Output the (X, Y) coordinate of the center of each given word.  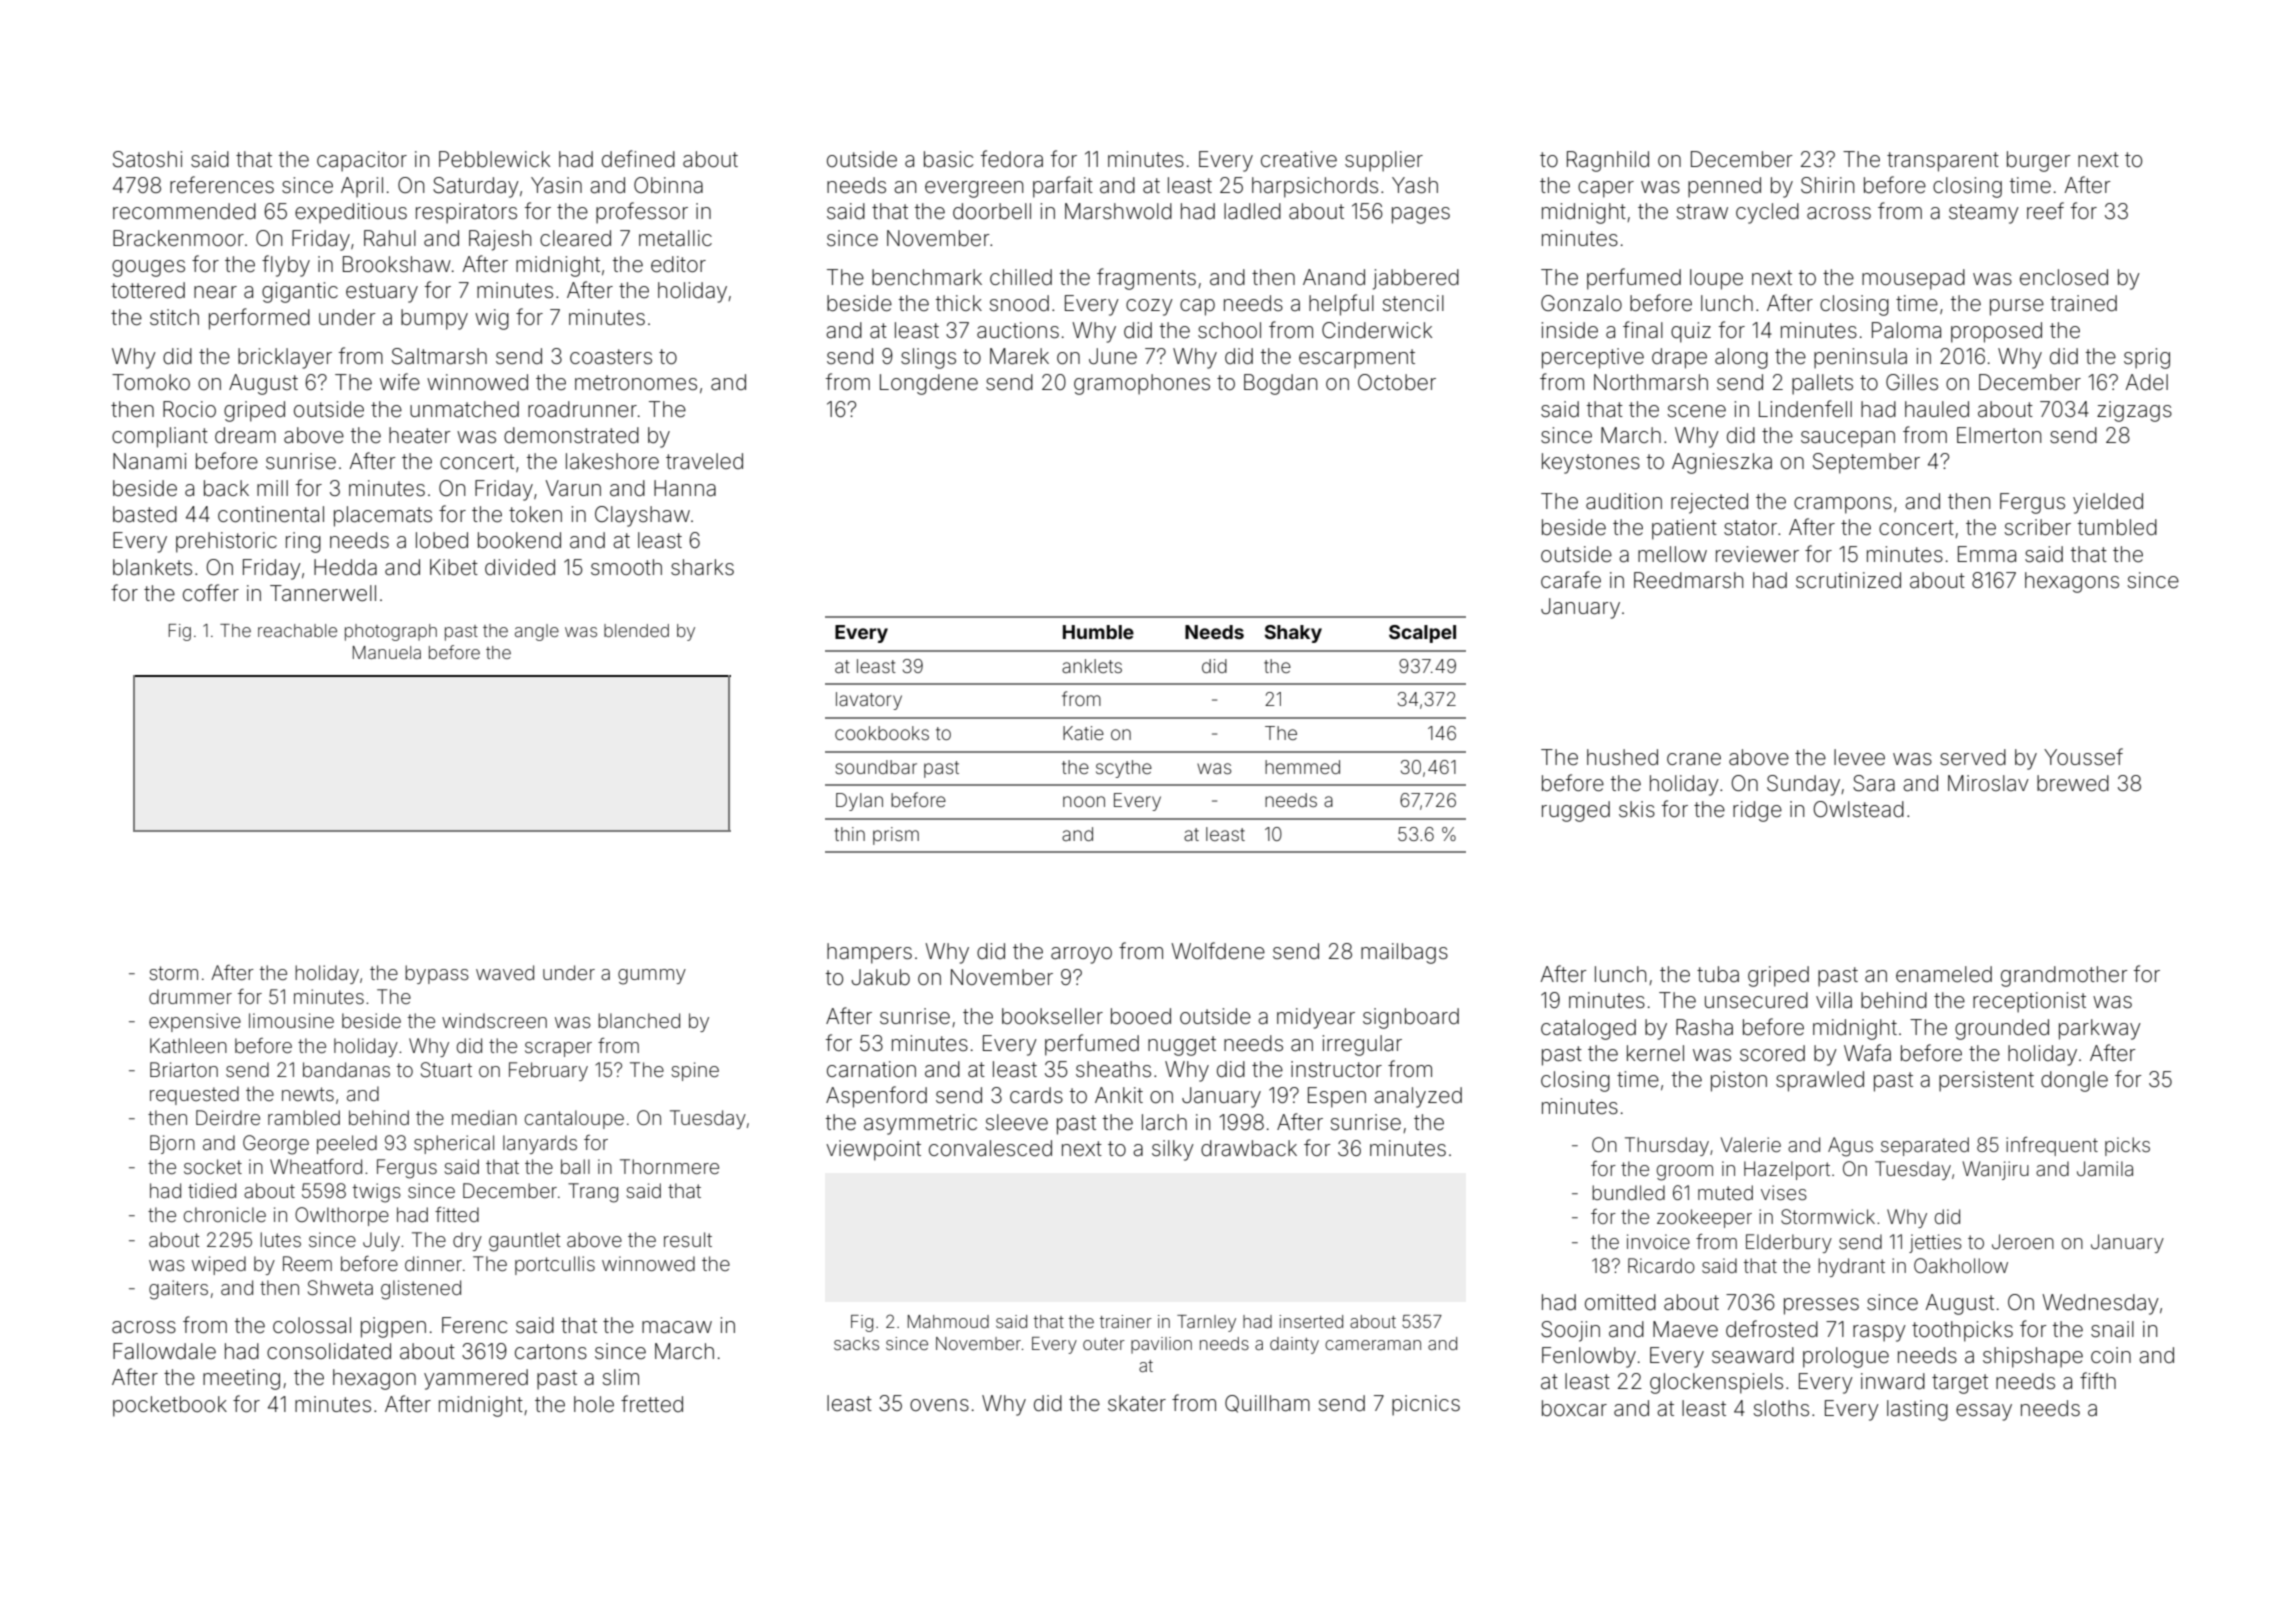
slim (621, 1377)
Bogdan (1280, 384)
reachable (297, 630)
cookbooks (882, 733)
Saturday (476, 187)
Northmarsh (1651, 382)
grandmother (2064, 976)
